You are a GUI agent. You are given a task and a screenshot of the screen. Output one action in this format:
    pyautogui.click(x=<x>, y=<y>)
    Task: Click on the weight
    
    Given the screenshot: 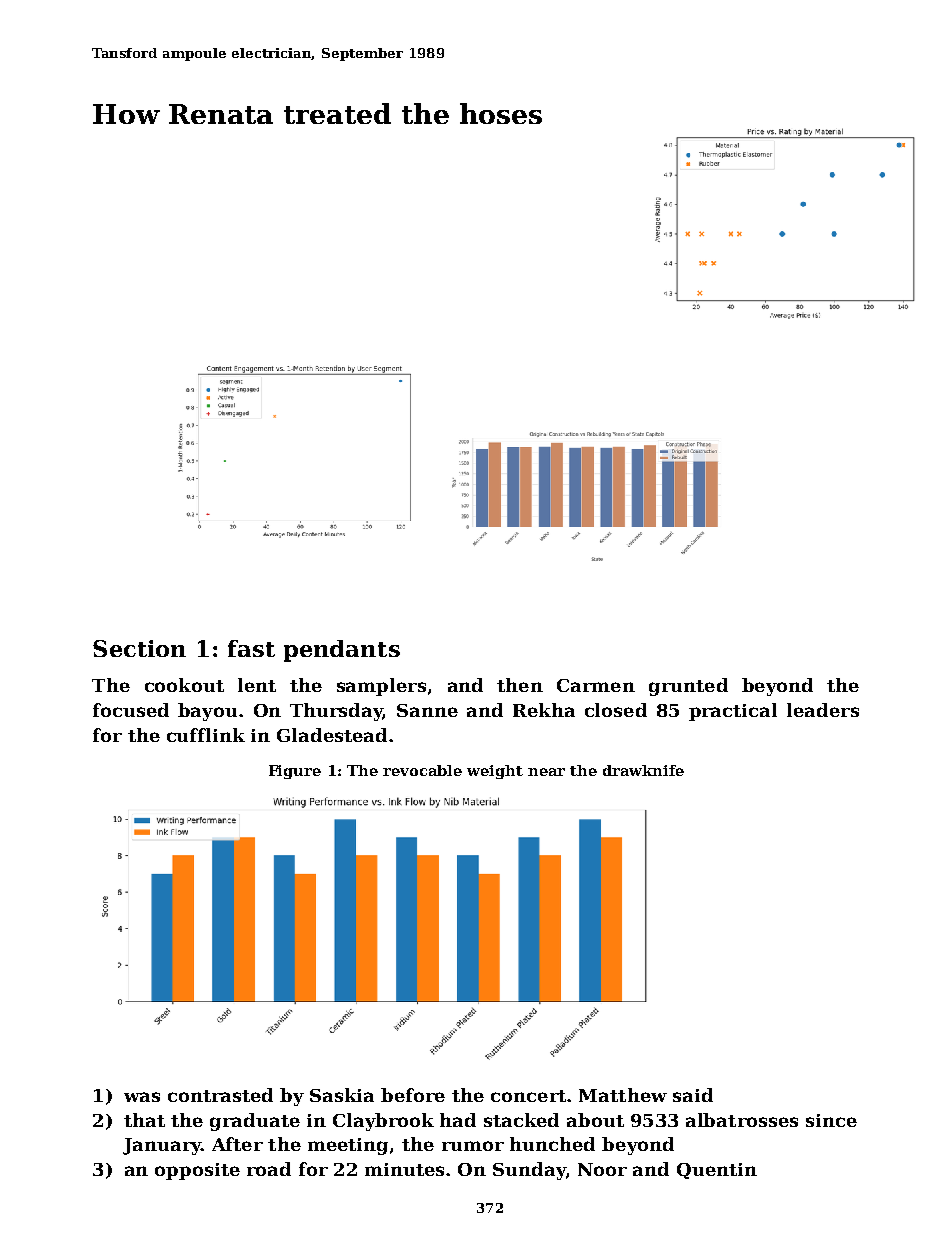 What is the action you would take?
    pyautogui.click(x=495, y=772)
